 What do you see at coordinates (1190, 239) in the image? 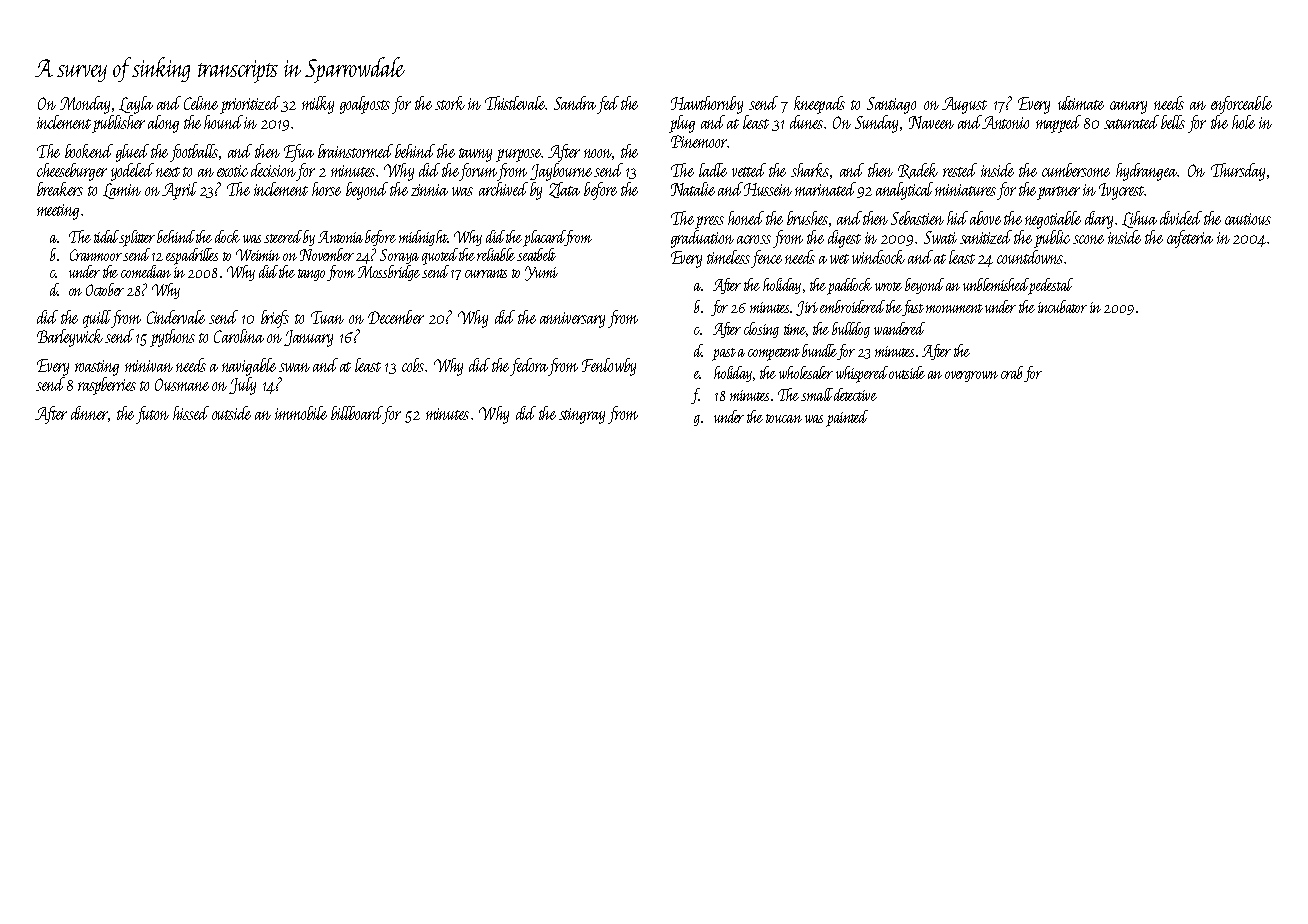
I see `cafeteria` at bounding box center [1190, 239].
